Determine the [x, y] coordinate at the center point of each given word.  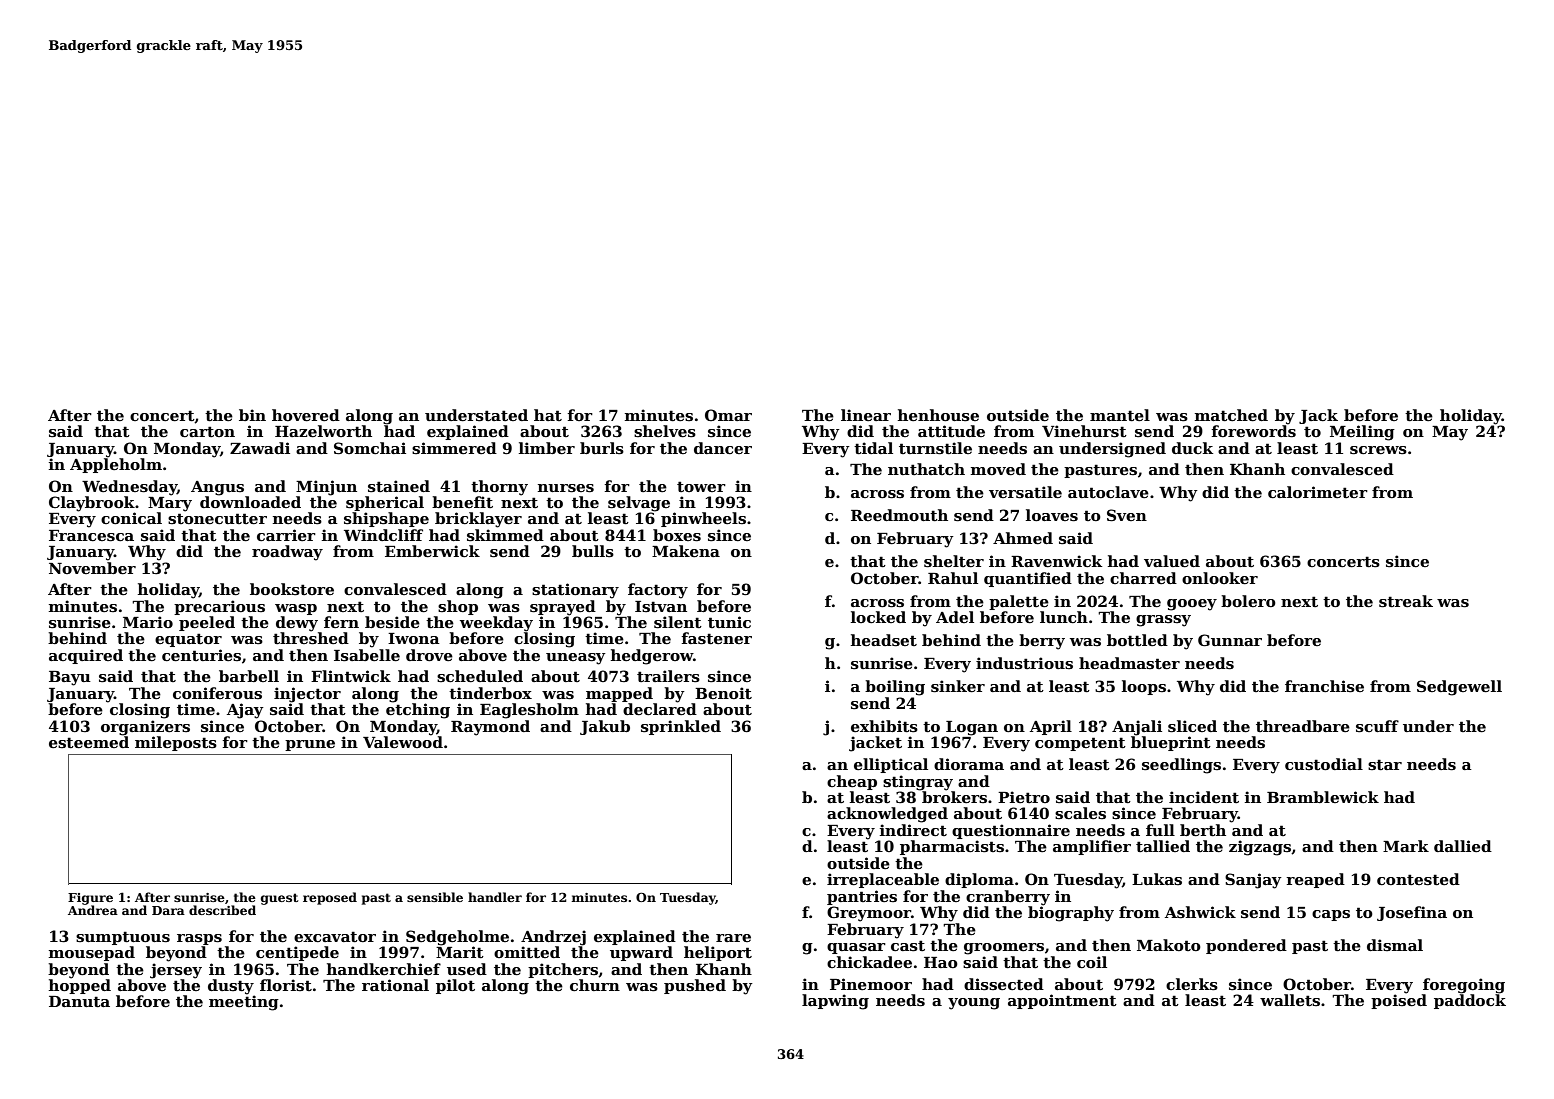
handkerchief [384, 969]
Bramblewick [1323, 797]
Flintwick [351, 676]
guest [279, 899]
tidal [873, 448]
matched [1231, 415]
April [1051, 727]
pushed [695, 986]
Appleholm [116, 465]
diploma [979, 880]
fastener [717, 638]
